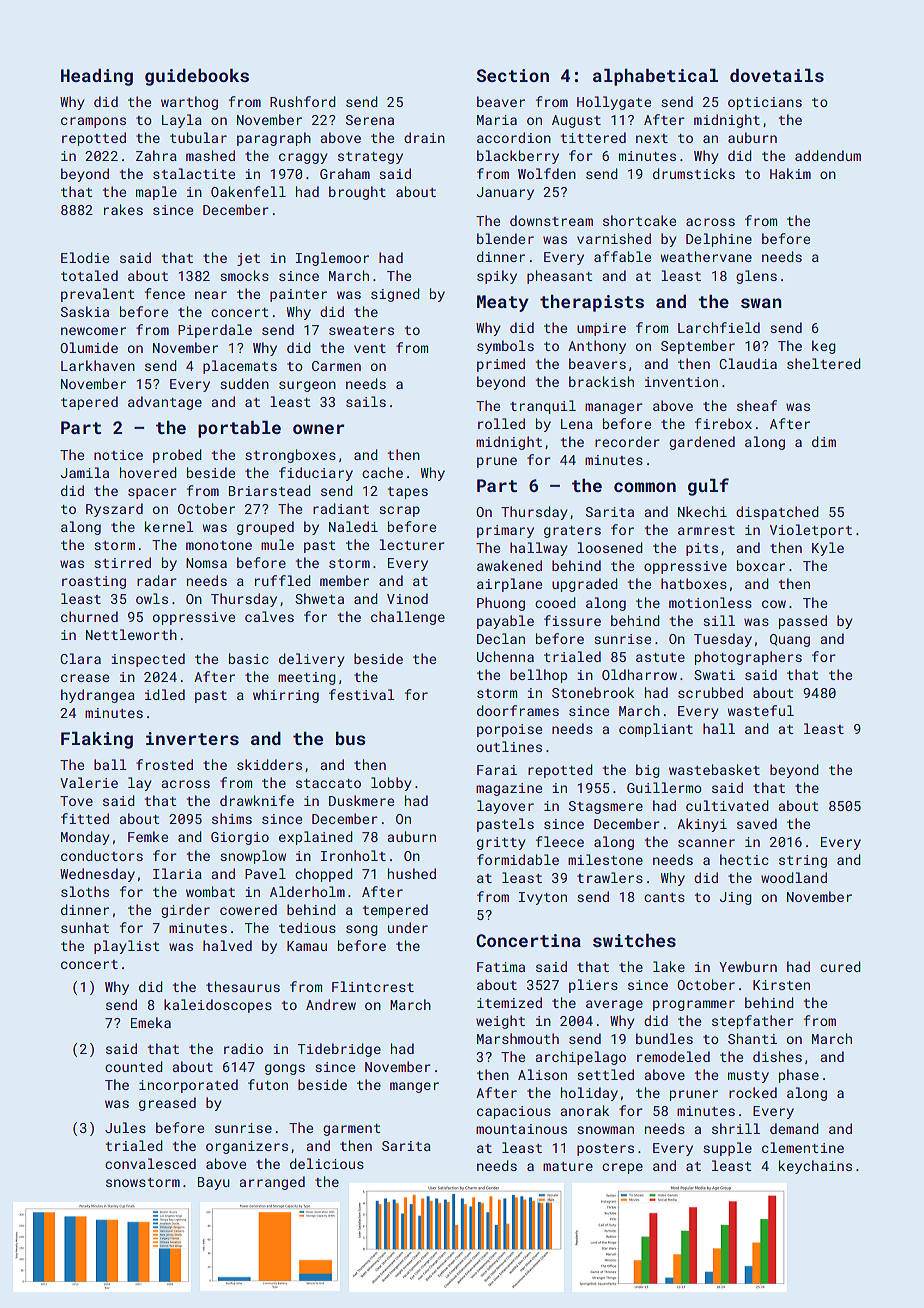 This screenshot has width=924, height=1308. I want to click on Larchfield, so click(719, 327).
